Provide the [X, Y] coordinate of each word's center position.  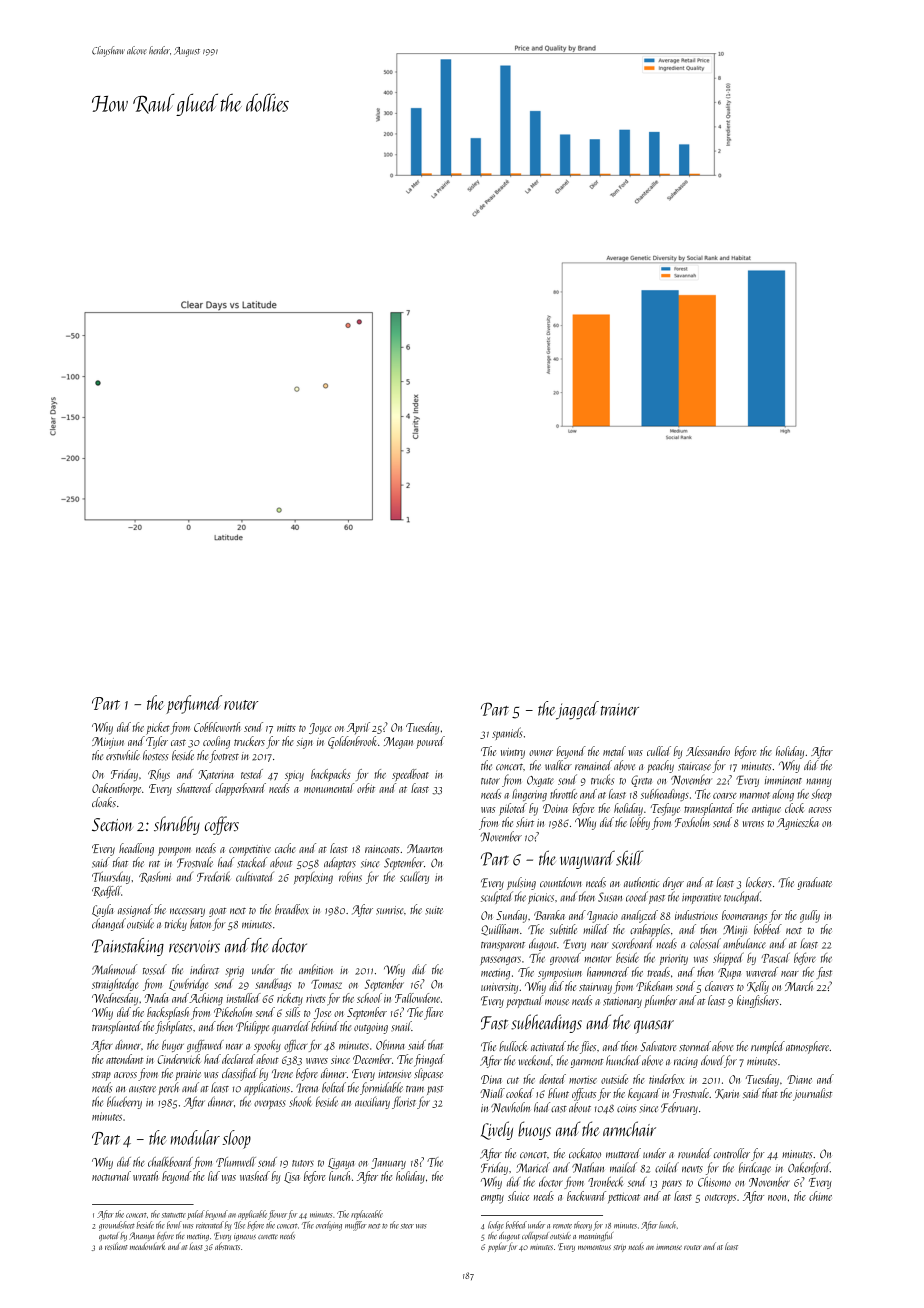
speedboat [410, 775]
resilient [116, 1246]
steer [407, 1226]
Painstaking [128, 947]
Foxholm [692, 822]
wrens [753, 824]
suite [434, 910]
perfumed [194, 704]
